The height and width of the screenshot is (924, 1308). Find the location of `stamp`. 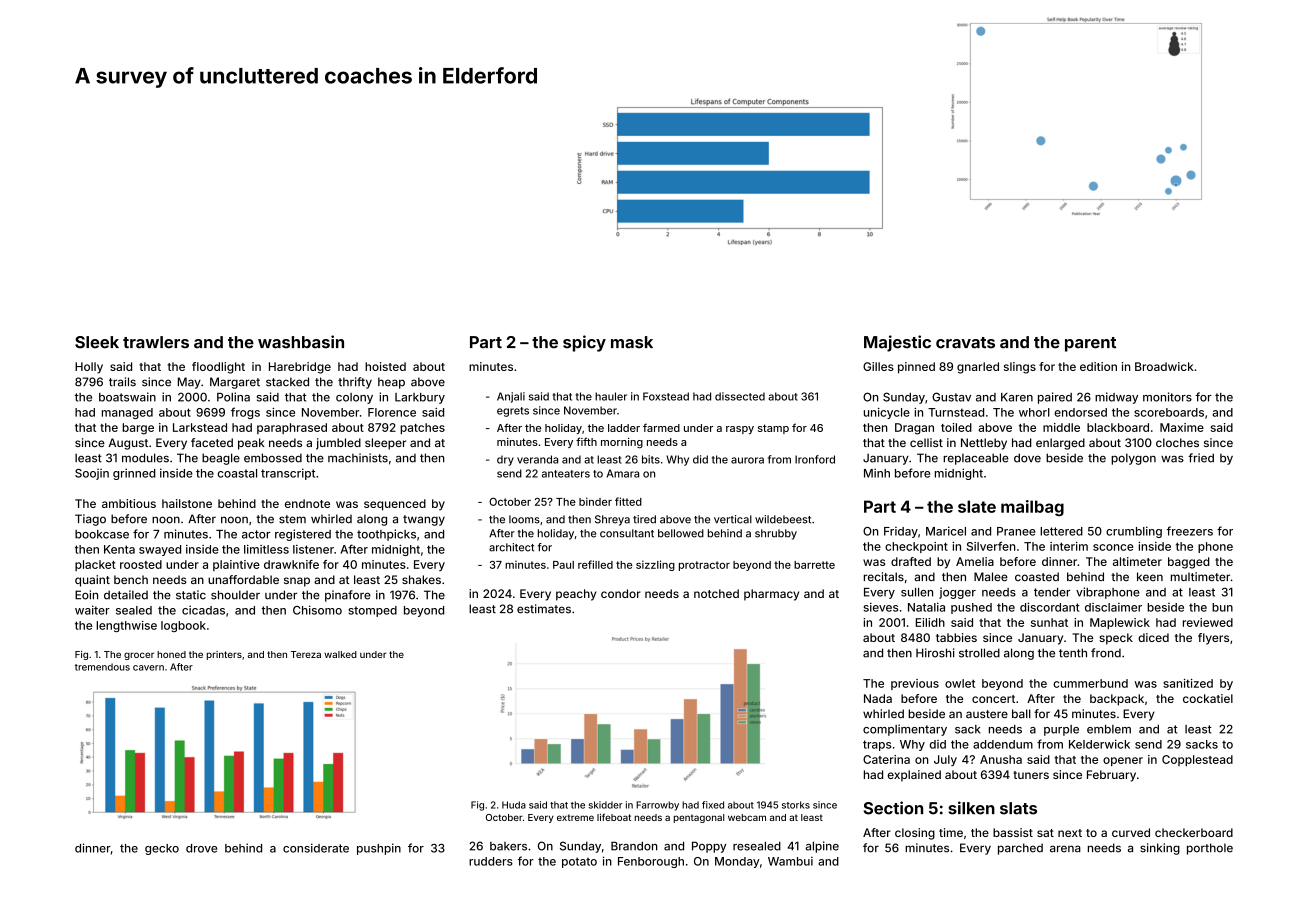

stamp is located at coordinates (773, 429).
